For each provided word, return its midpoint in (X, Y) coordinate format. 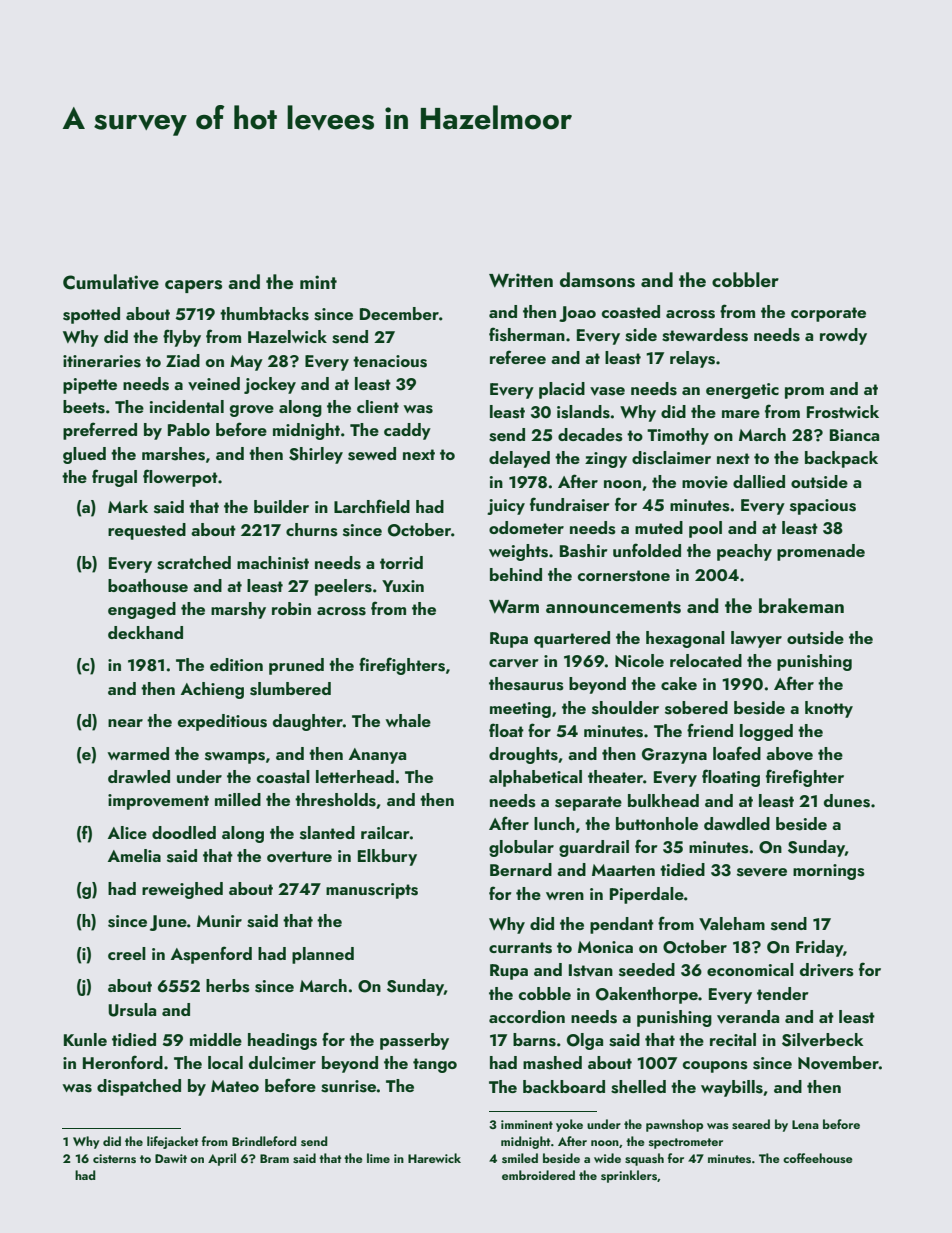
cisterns (114, 1158)
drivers (827, 970)
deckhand (145, 632)
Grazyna (674, 756)
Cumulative (111, 282)
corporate (828, 314)
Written (521, 280)
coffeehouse (818, 1158)
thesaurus (526, 684)
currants (520, 948)
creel (127, 953)
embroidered (538, 1175)
